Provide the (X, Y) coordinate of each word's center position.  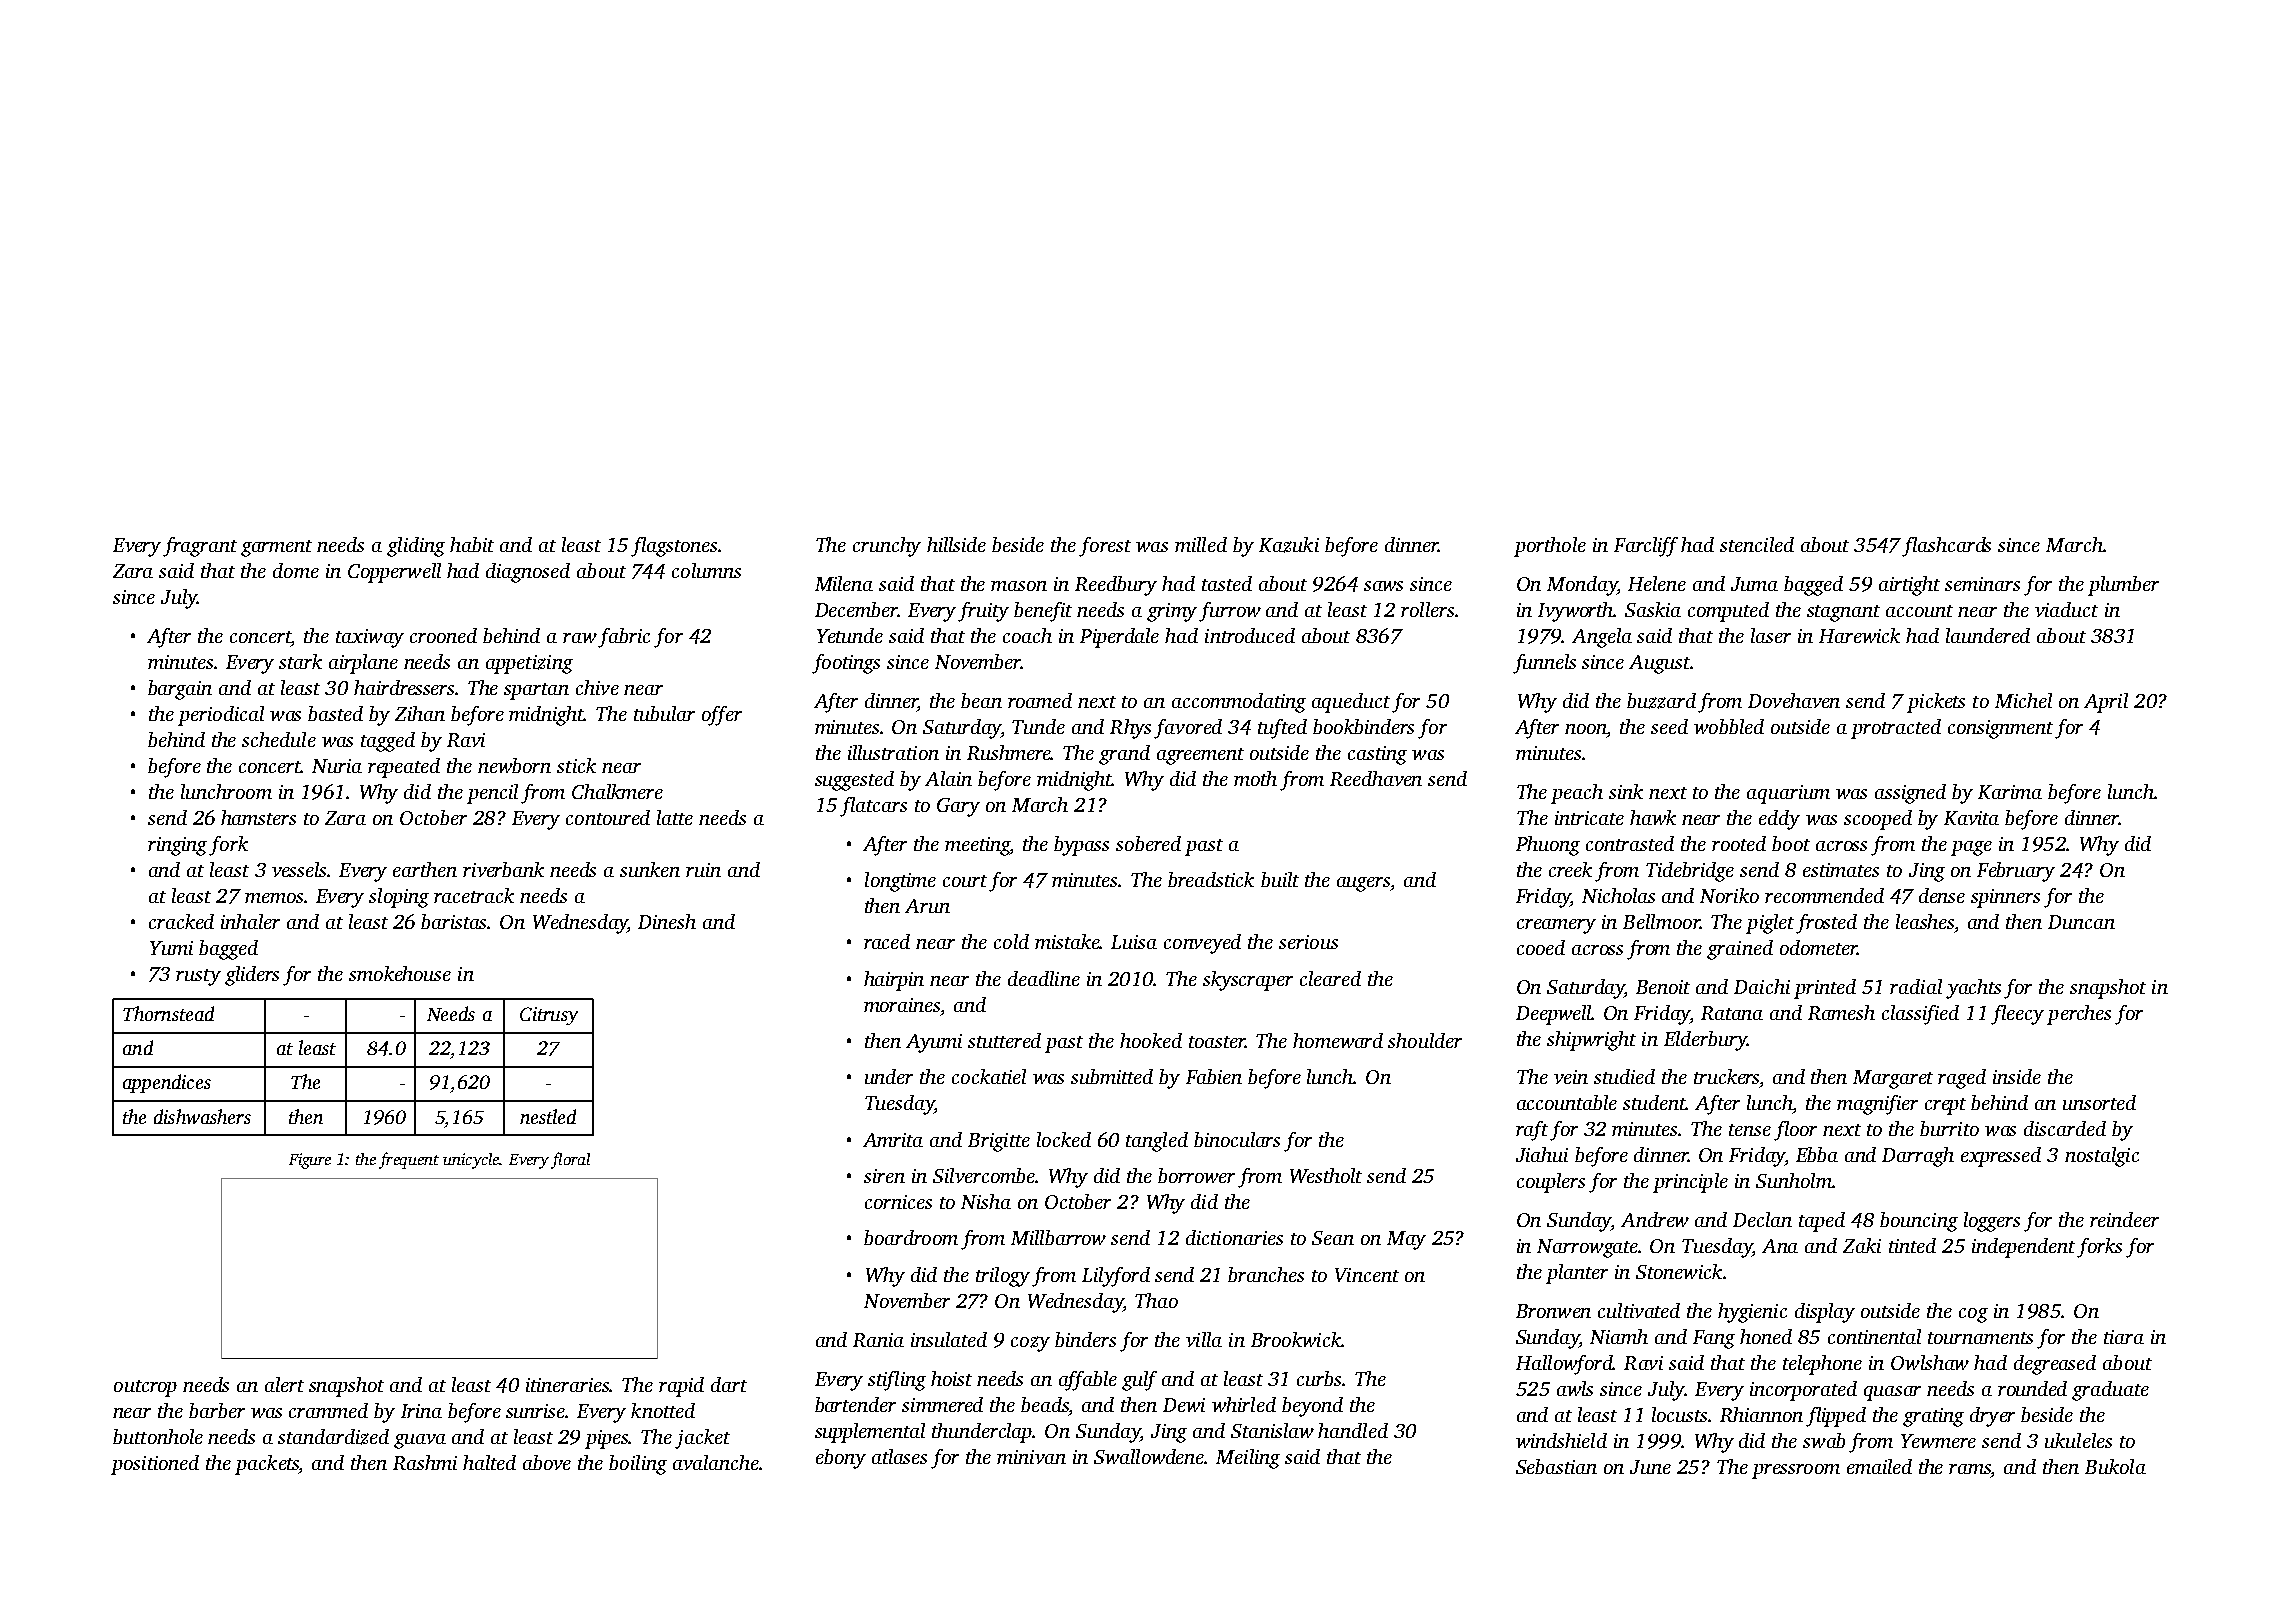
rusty (198, 977)
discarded (2065, 1128)
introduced (1250, 635)
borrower (1196, 1175)
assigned (1910, 794)
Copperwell (394, 573)
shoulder (1425, 1040)
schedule (279, 739)
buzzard (1661, 701)
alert (284, 1384)
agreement (1200, 756)
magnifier (1877, 1105)
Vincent (1367, 1275)
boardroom (911, 1237)
